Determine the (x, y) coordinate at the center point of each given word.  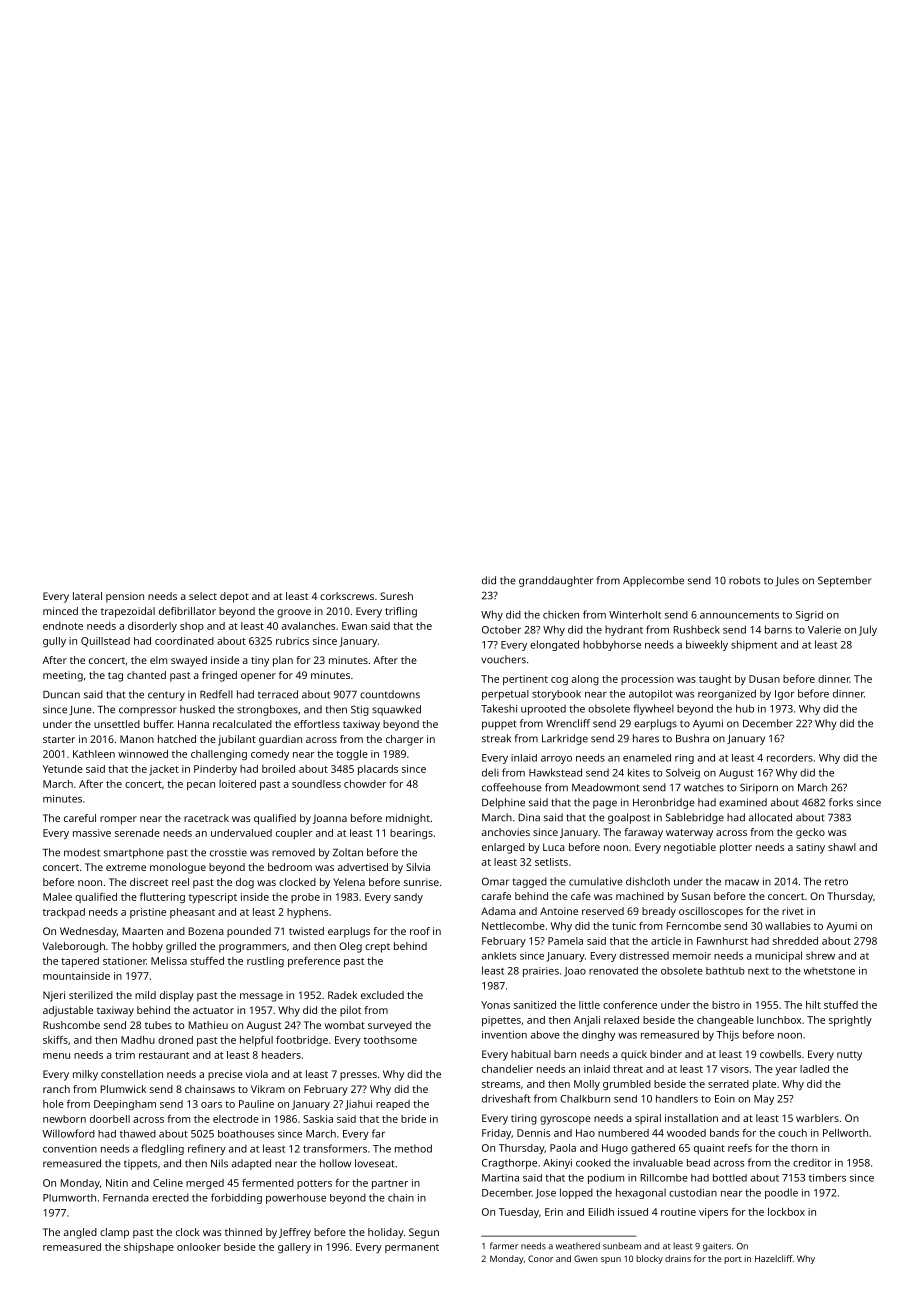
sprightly (850, 1021)
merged (205, 1184)
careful (80, 818)
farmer (504, 1246)
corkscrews (347, 596)
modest (82, 852)
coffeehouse (512, 787)
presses (358, 1076)
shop (192, 627)
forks (841, 802)
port (733, 1260)
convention (70, 1149)
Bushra (692, 738)
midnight (408, 819)
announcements (739, 615)
